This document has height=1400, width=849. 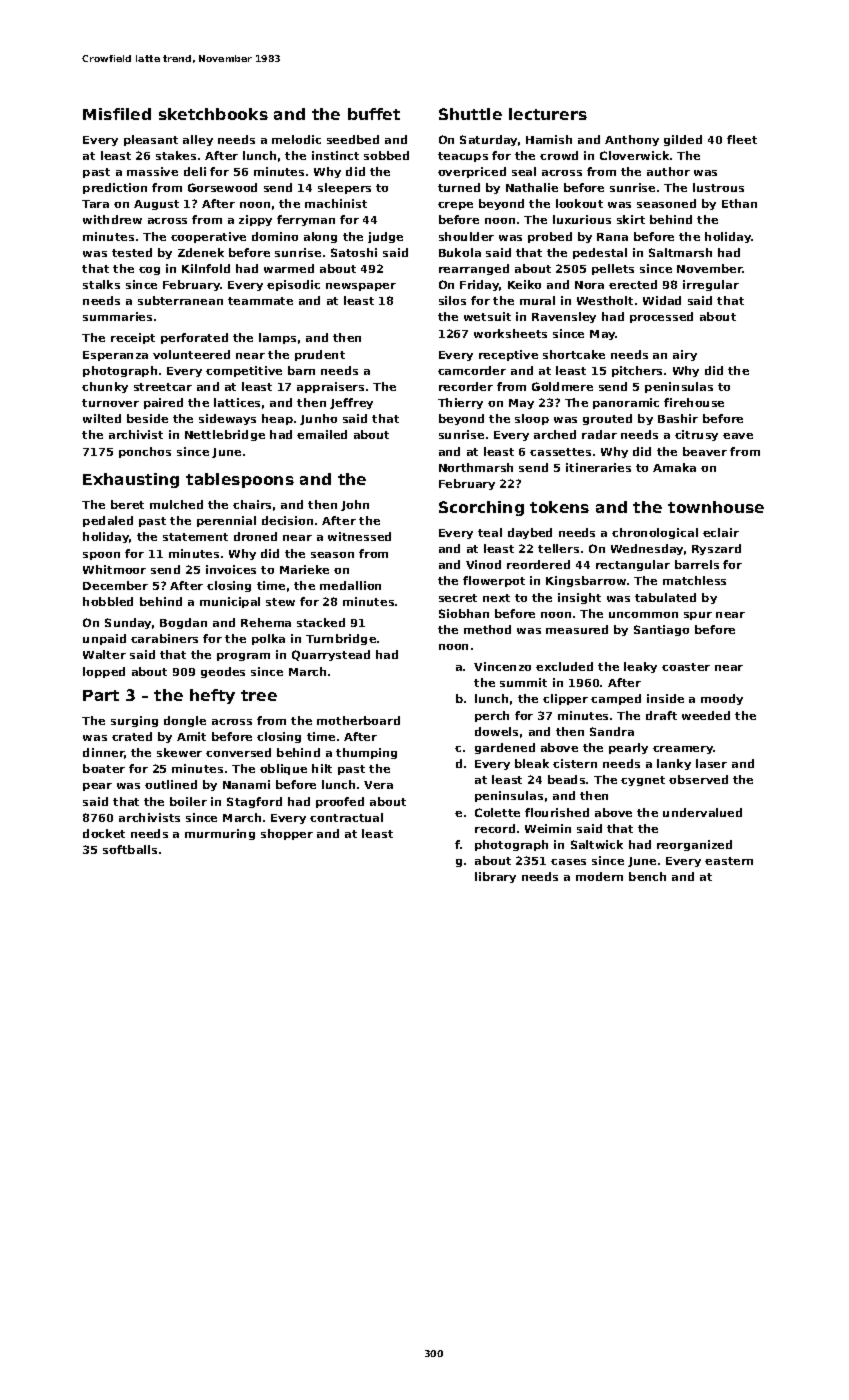 What do you see at coordinates (198, 140) in the document?
I see `alley` at bounding box center [198, 140].
